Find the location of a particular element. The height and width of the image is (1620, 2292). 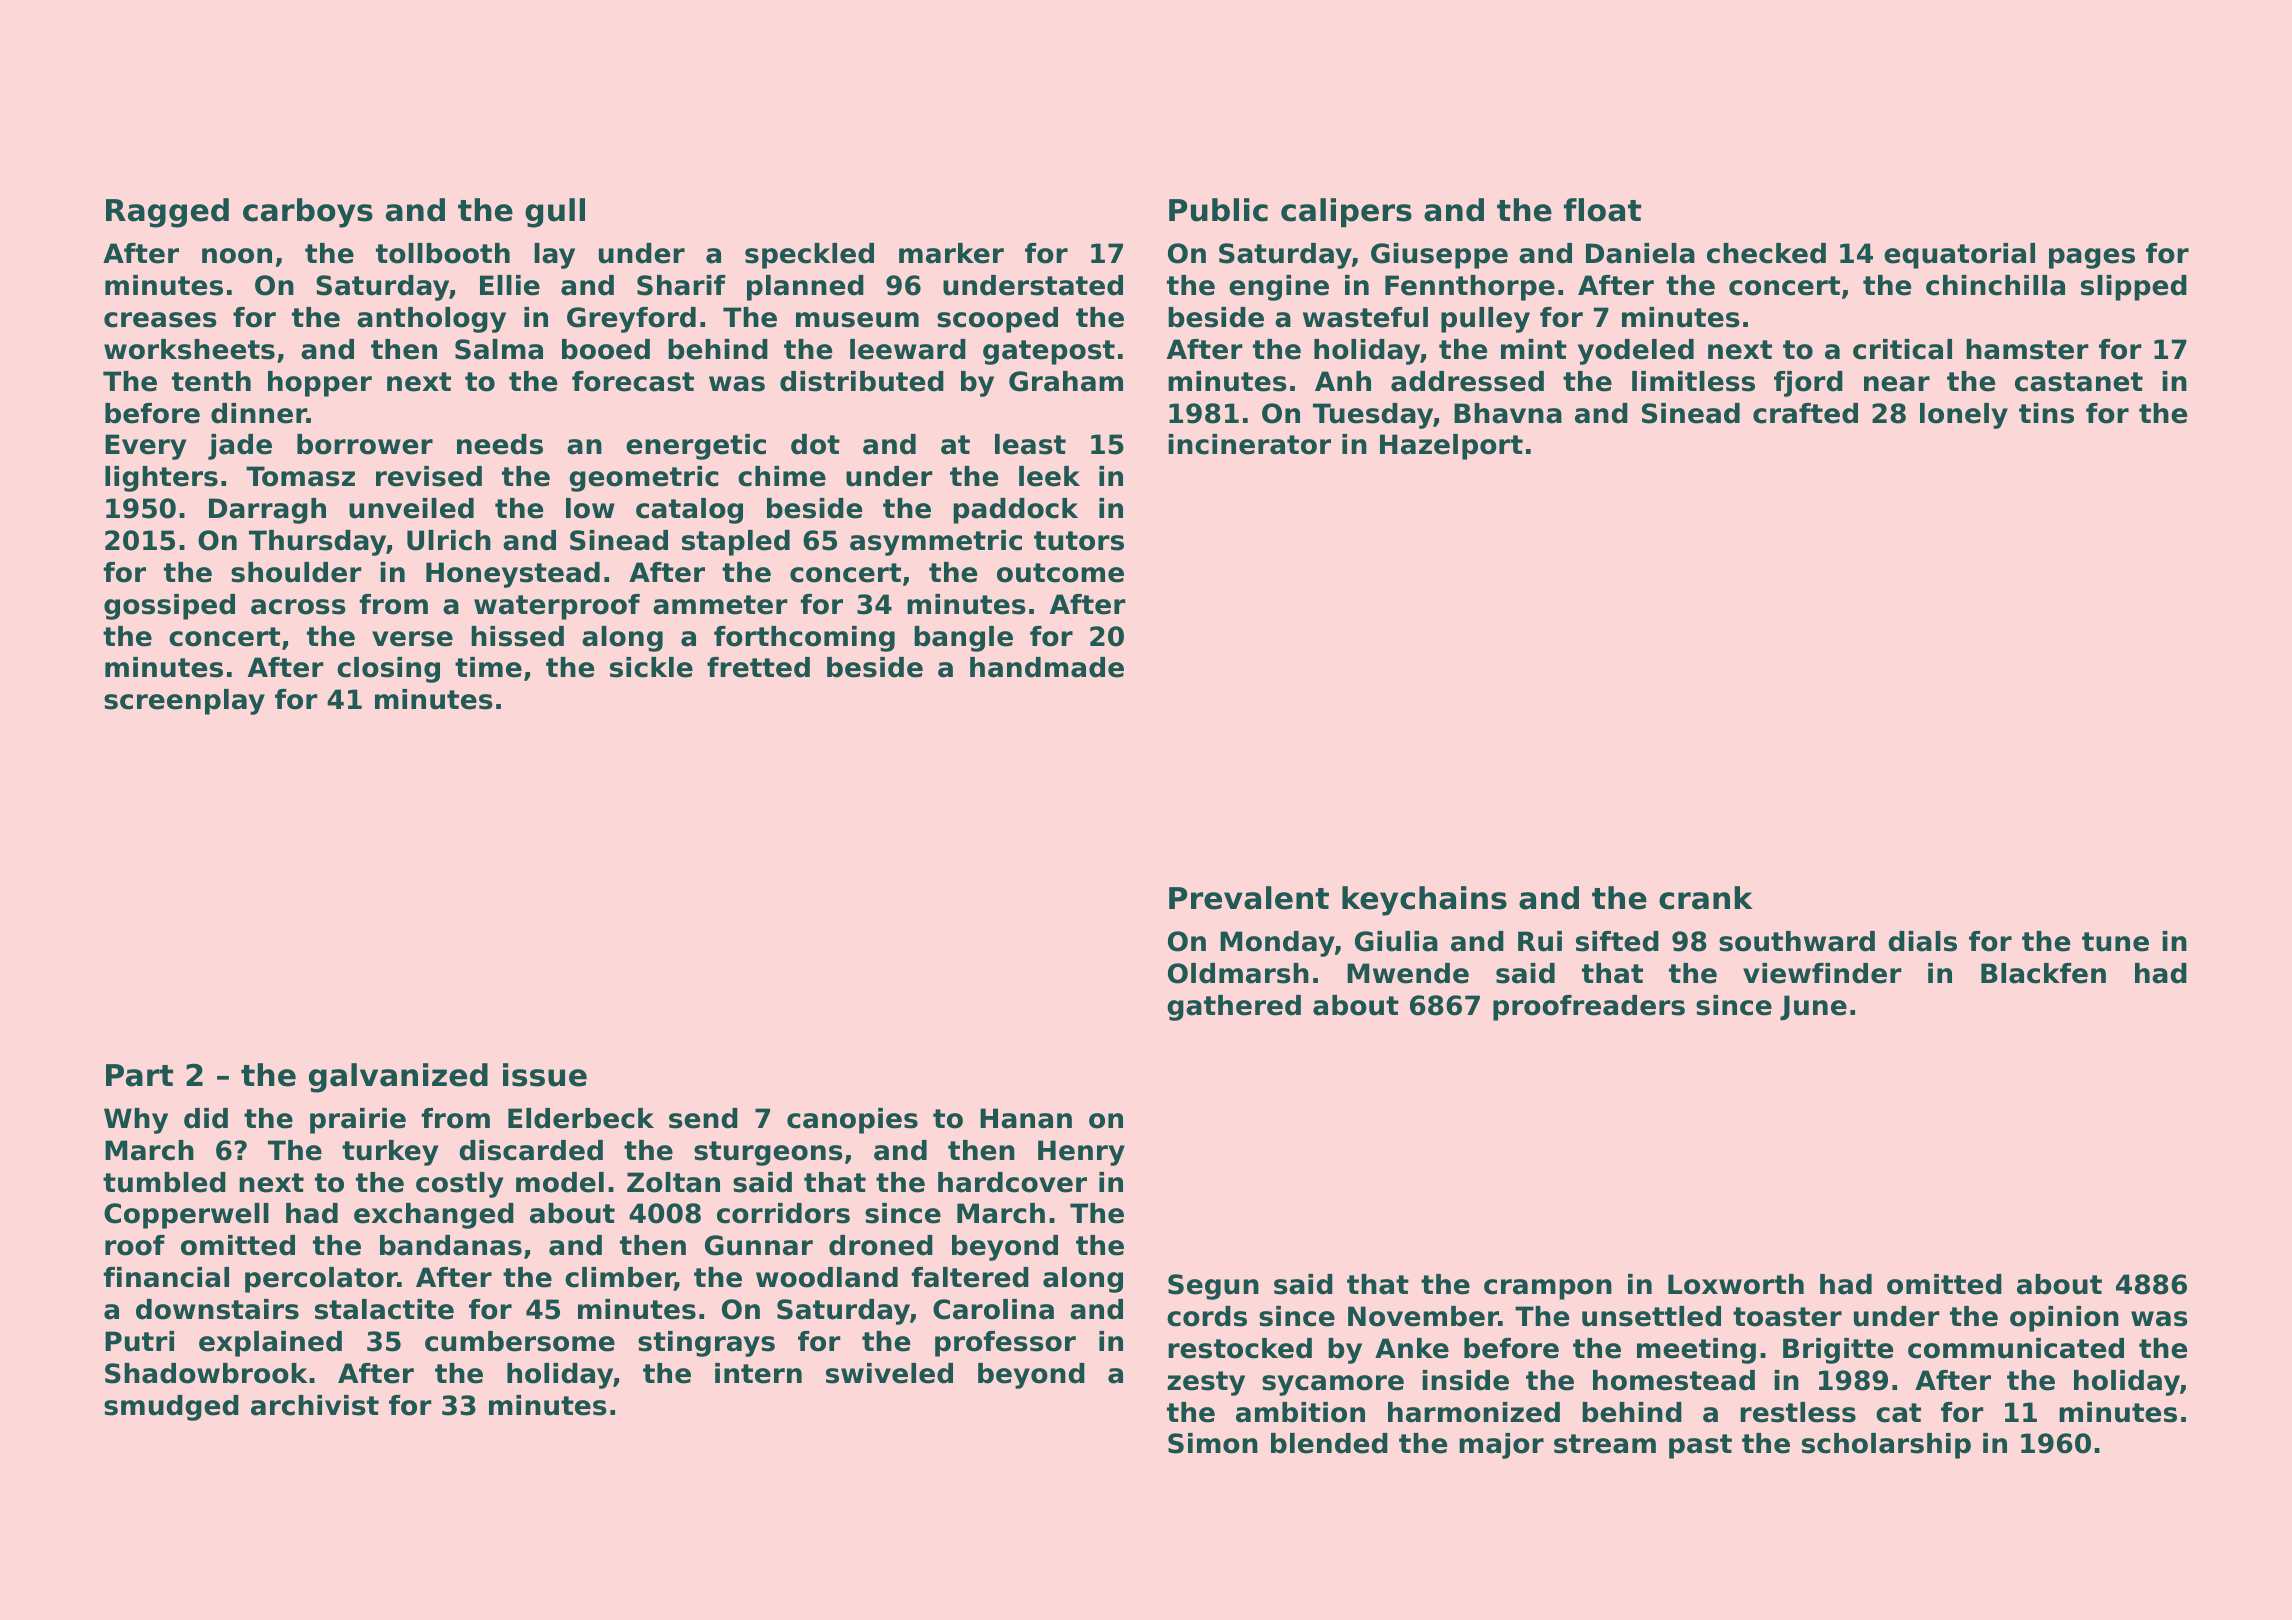

stalactite is located at coordinates (384, 1309).
